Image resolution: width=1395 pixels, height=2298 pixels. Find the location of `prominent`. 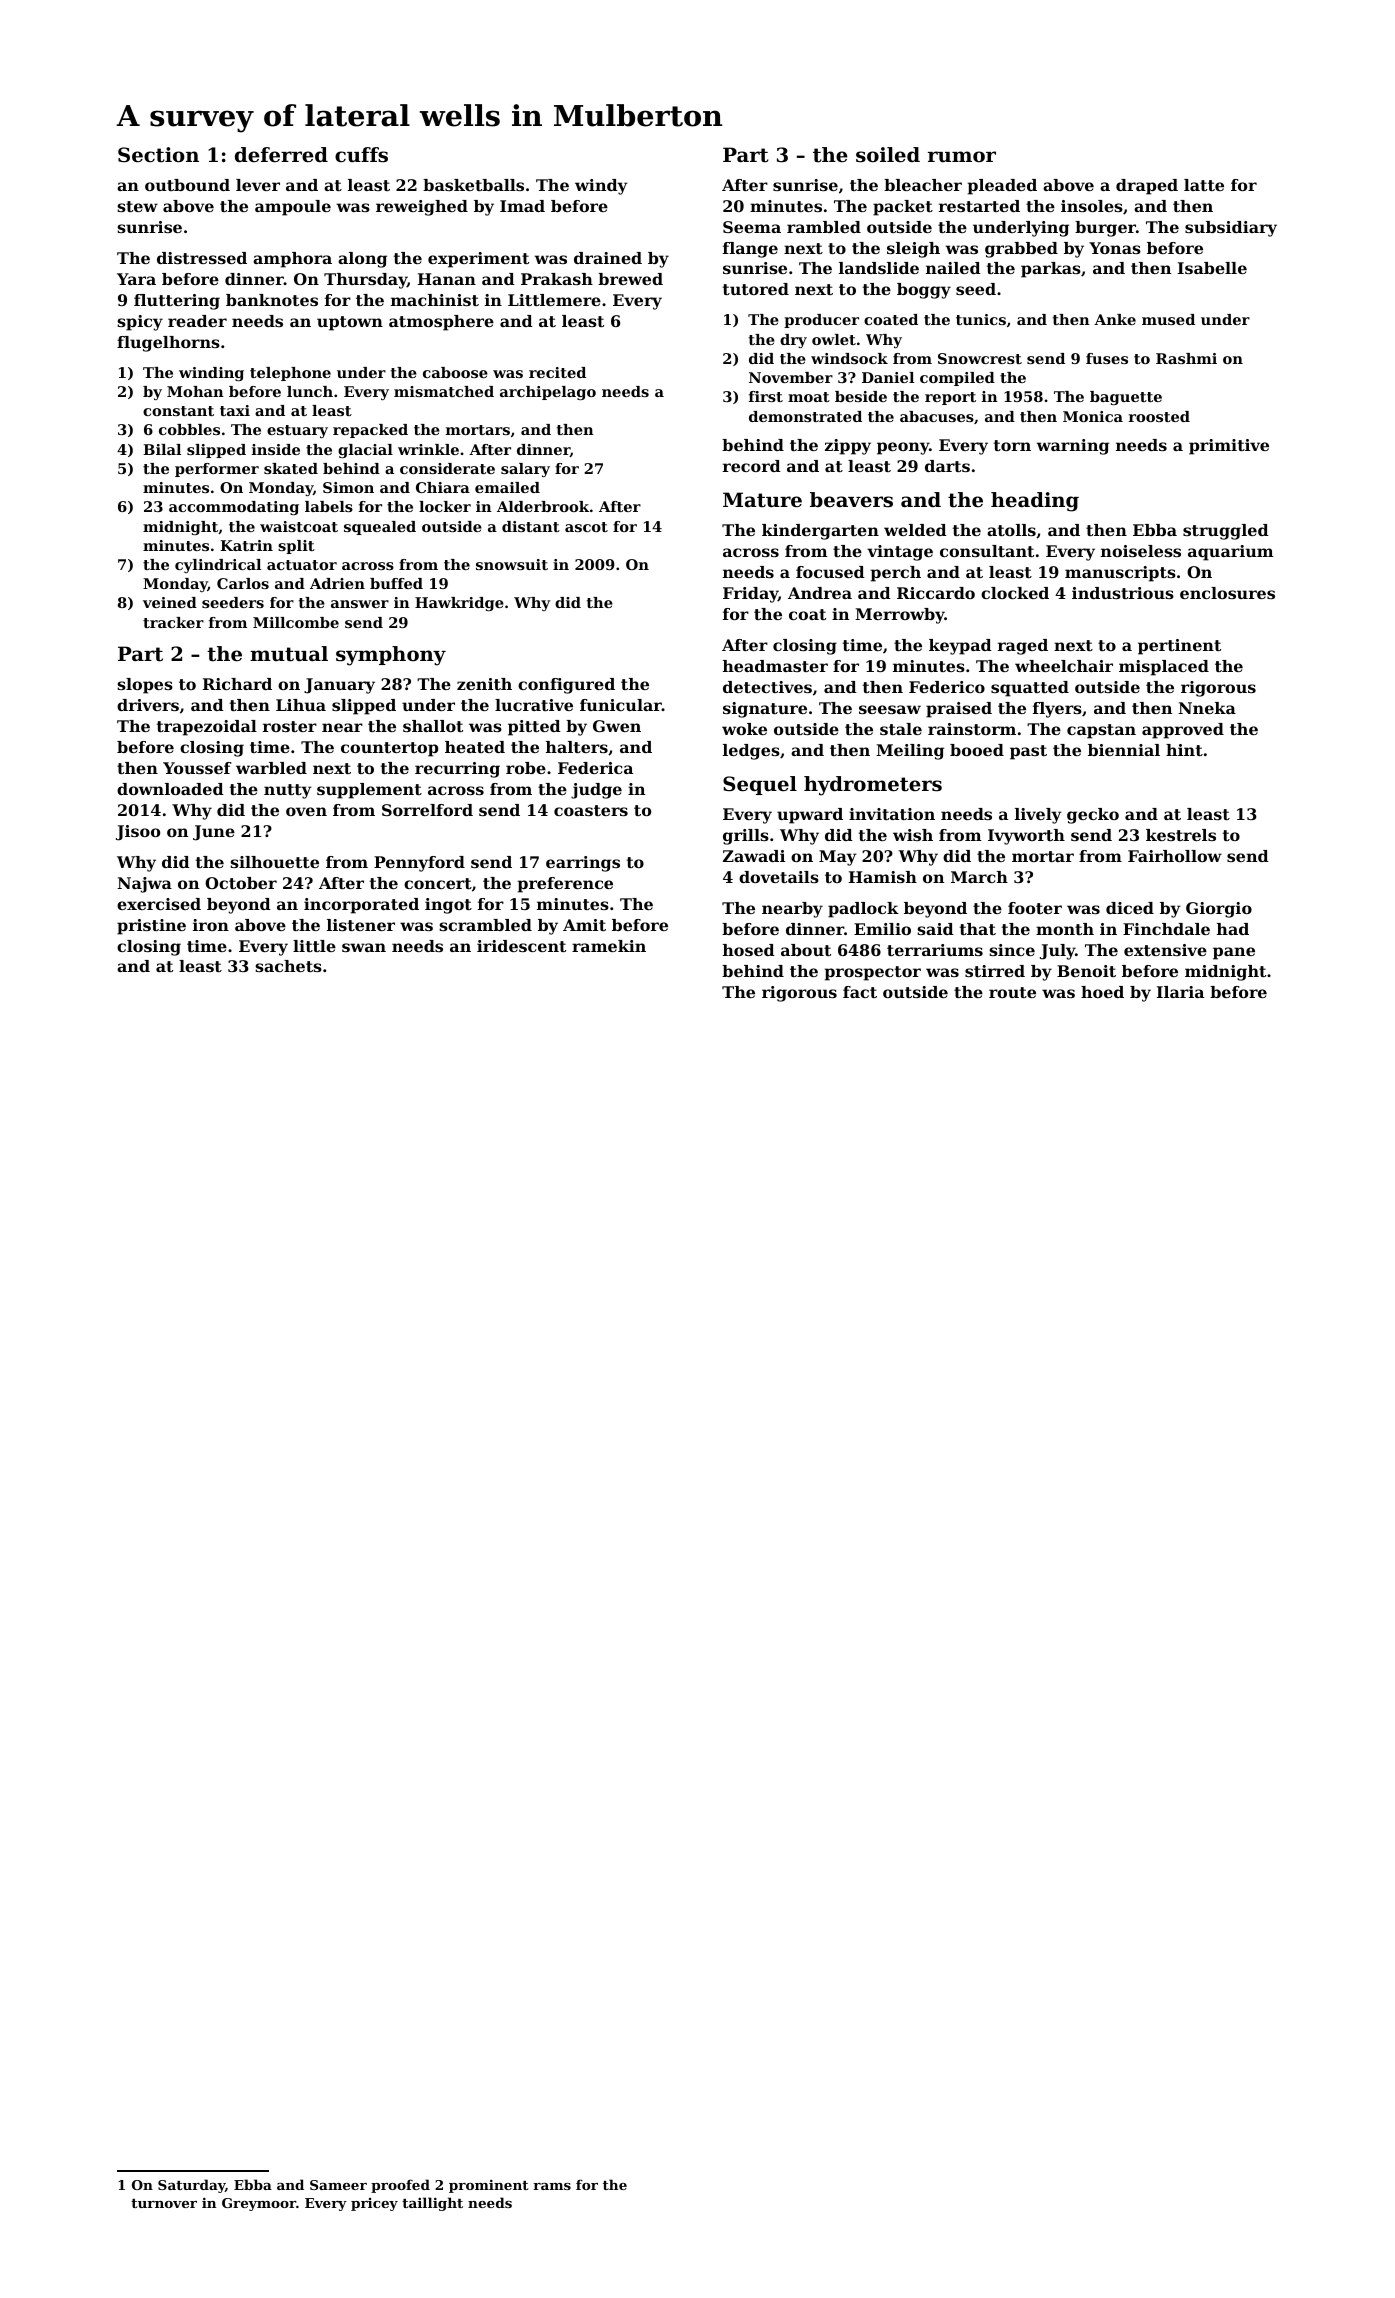

prominent is located at coordinates (489, 2186).
